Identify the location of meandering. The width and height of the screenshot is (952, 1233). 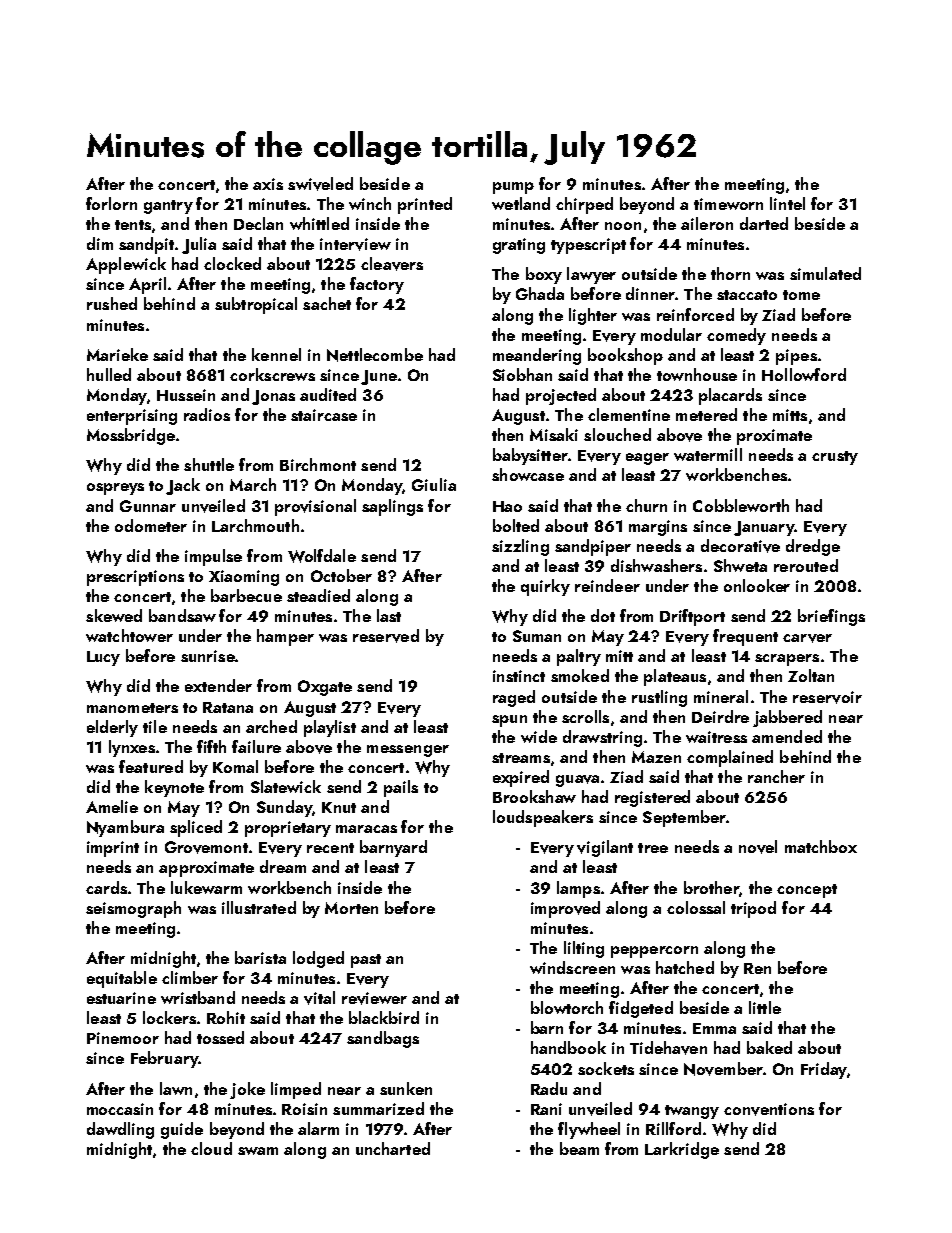
(537, 356).
